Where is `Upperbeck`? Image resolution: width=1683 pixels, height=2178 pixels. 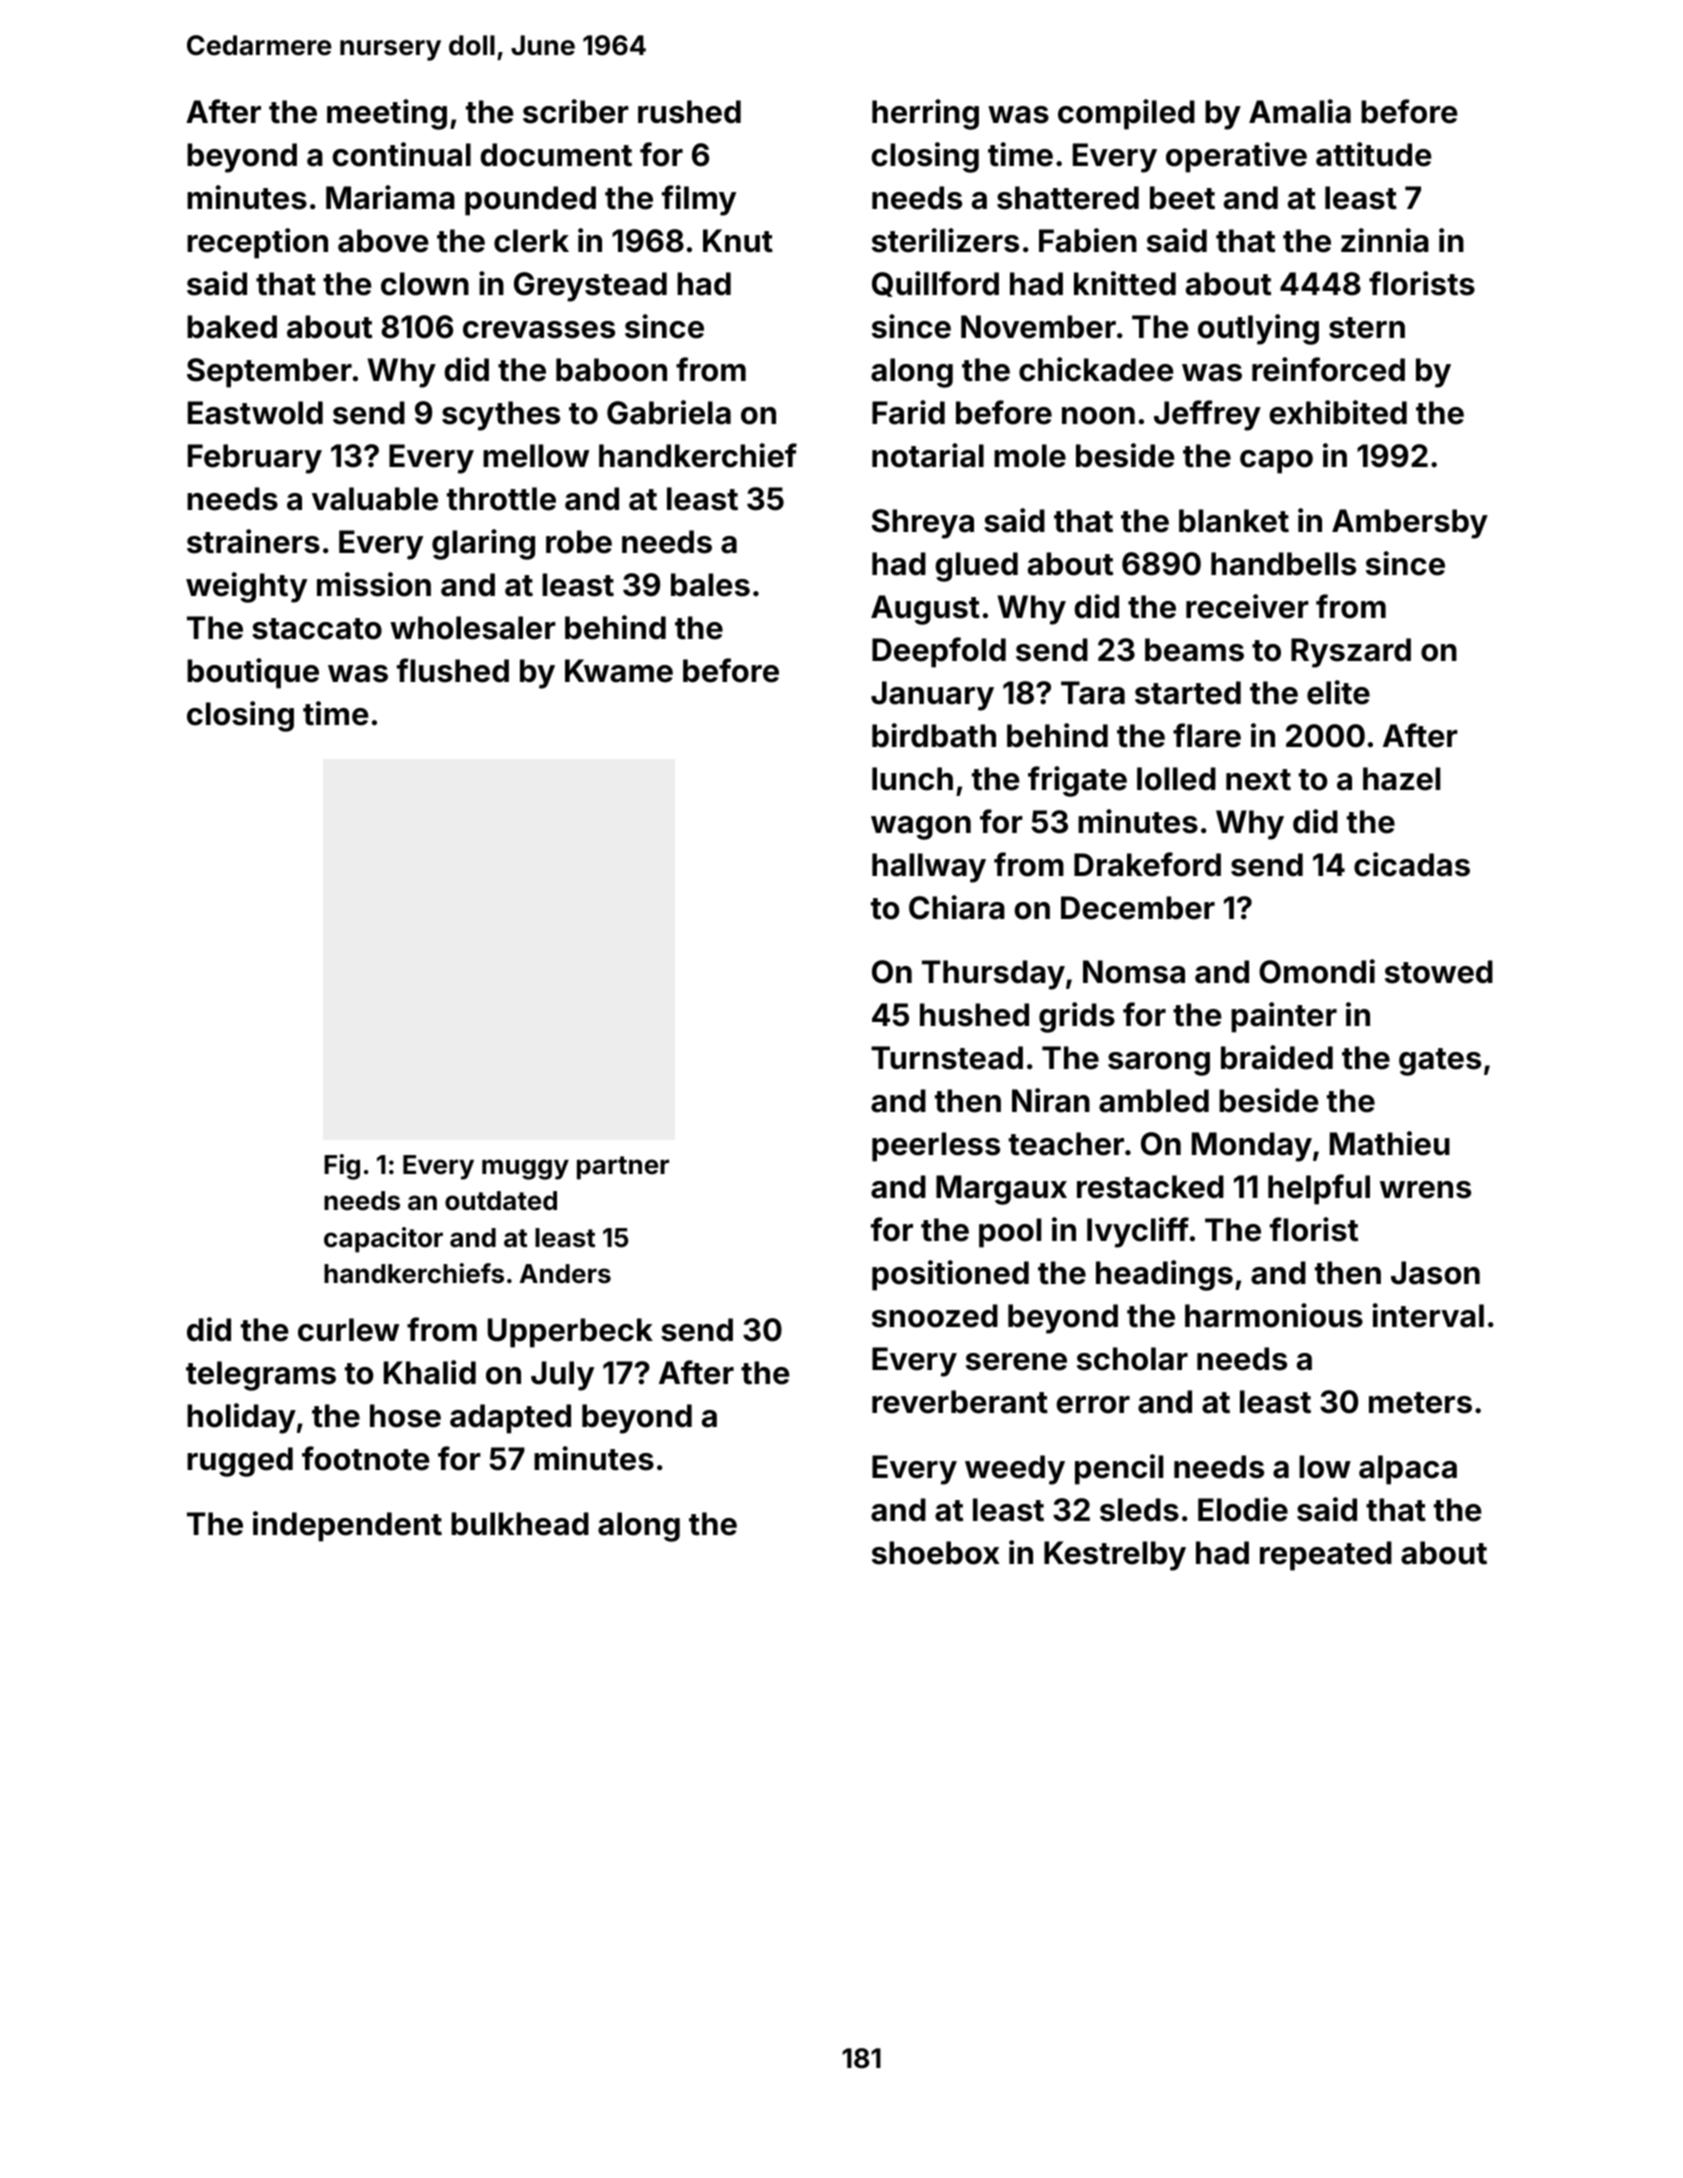
Upperbeck is located at coordinates (570, 1333).
